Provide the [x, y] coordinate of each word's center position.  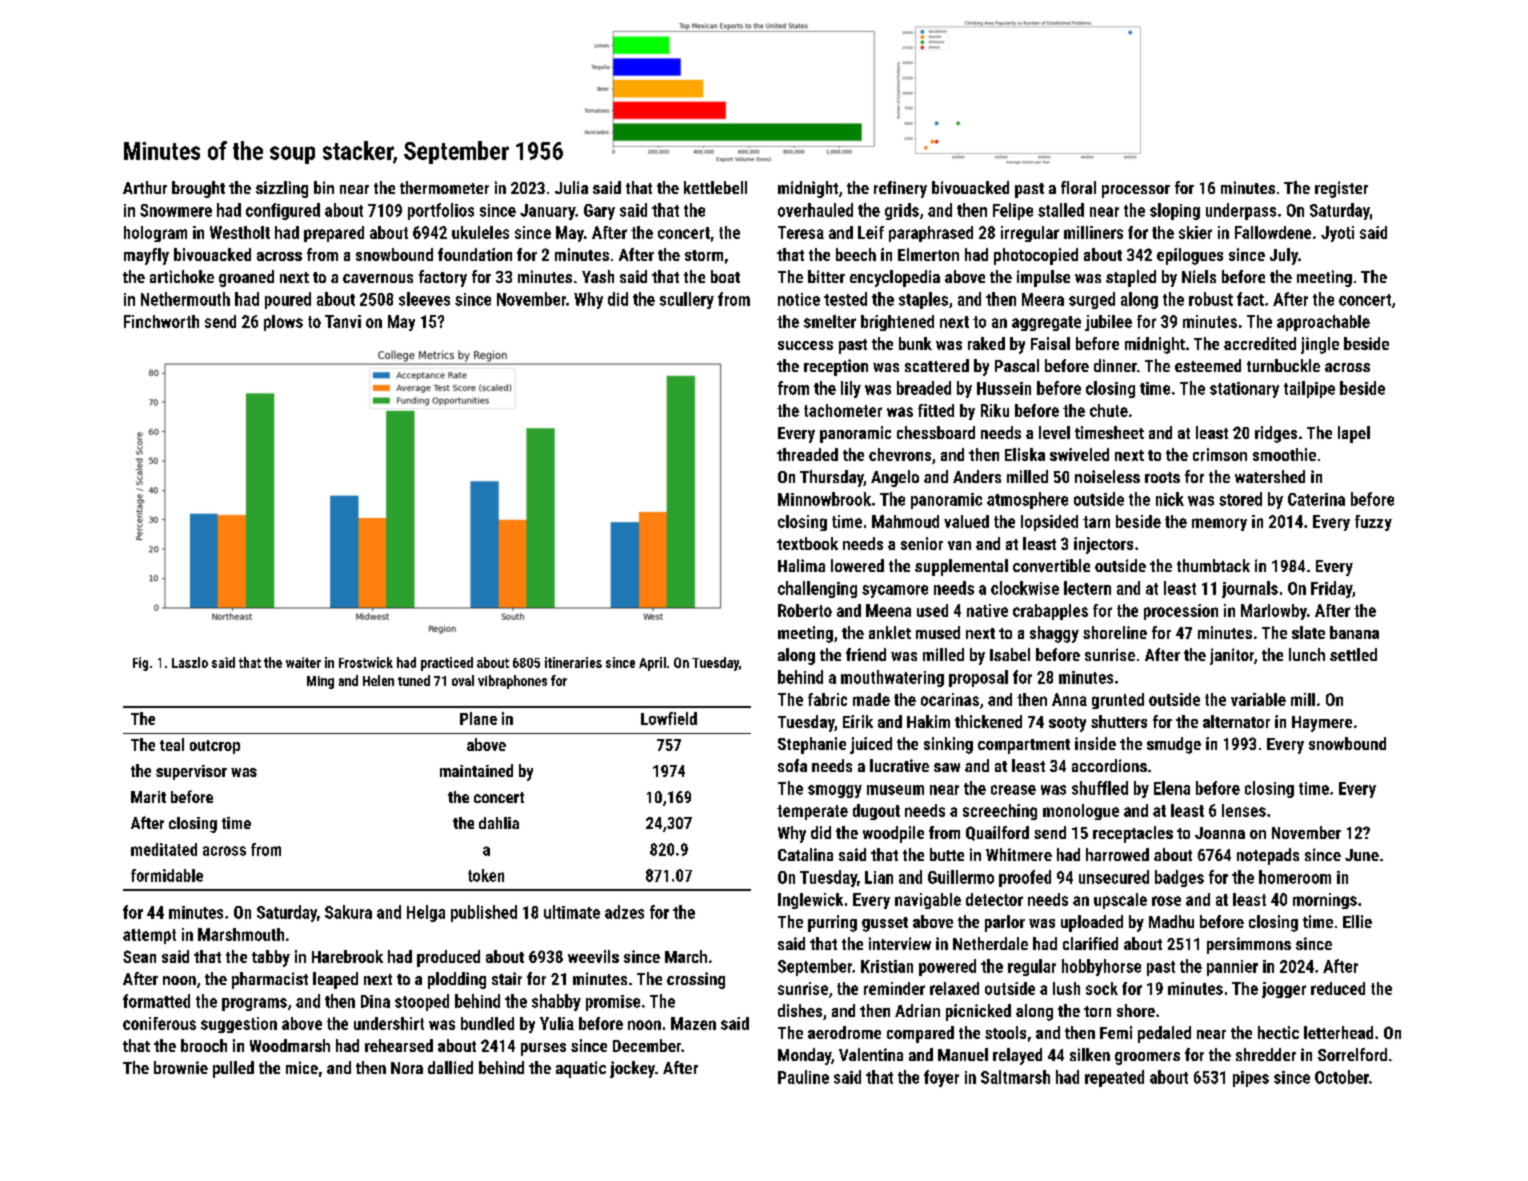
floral [1078, 187]
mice [302, 1067]
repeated [1114, 1078]
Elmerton [928, 254]
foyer [941, 1078]
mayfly [146, 256]
